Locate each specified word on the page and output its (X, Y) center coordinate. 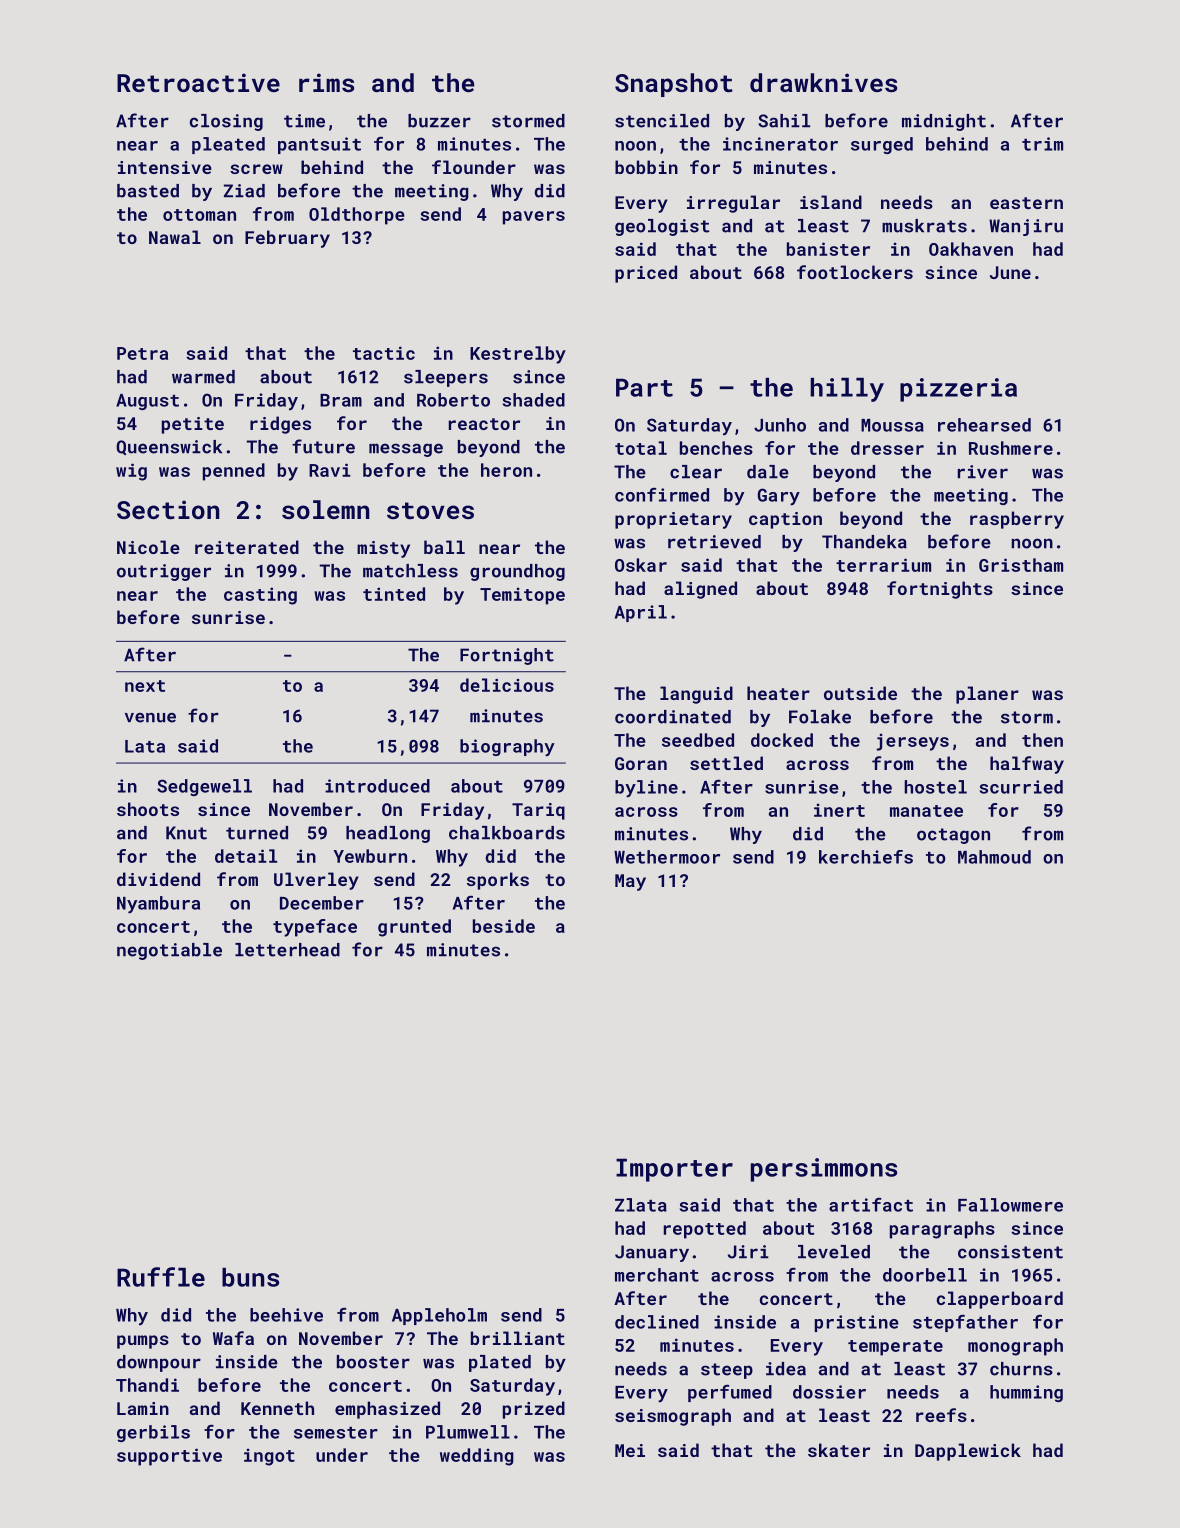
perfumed (730, 1393)
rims (326, 82)
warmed (203, 377)
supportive (169, 1457)
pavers (534, 218)
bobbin (646, 167)
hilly (847, 390)
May (630, 882)
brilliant (518, 1338)
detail (246, 856)
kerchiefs (866, 857)
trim (1042, 144)
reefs (941, 1415)
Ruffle (161, 1277)
